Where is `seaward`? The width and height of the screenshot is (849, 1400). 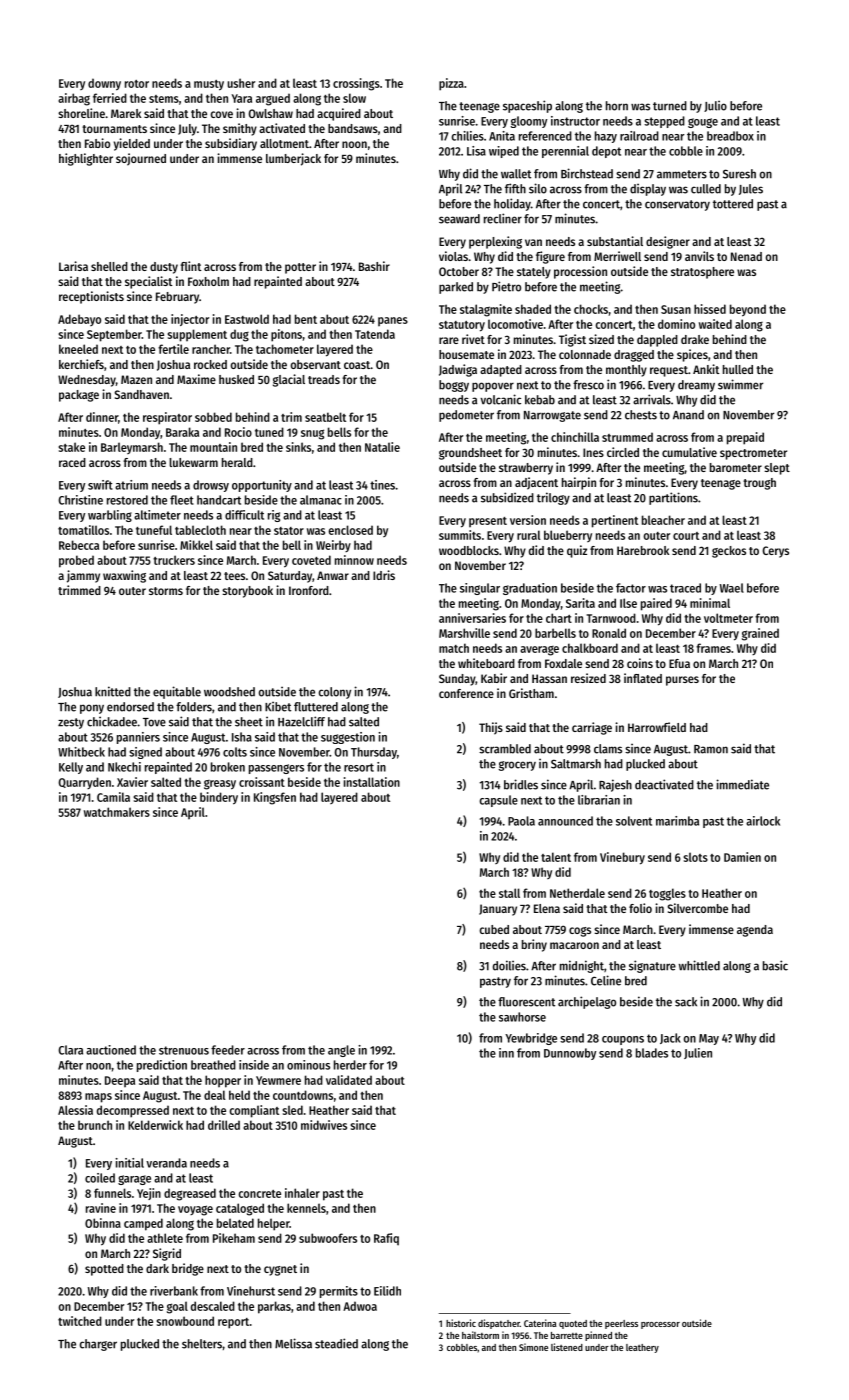
seaward is located at coordinates (459, 219).
